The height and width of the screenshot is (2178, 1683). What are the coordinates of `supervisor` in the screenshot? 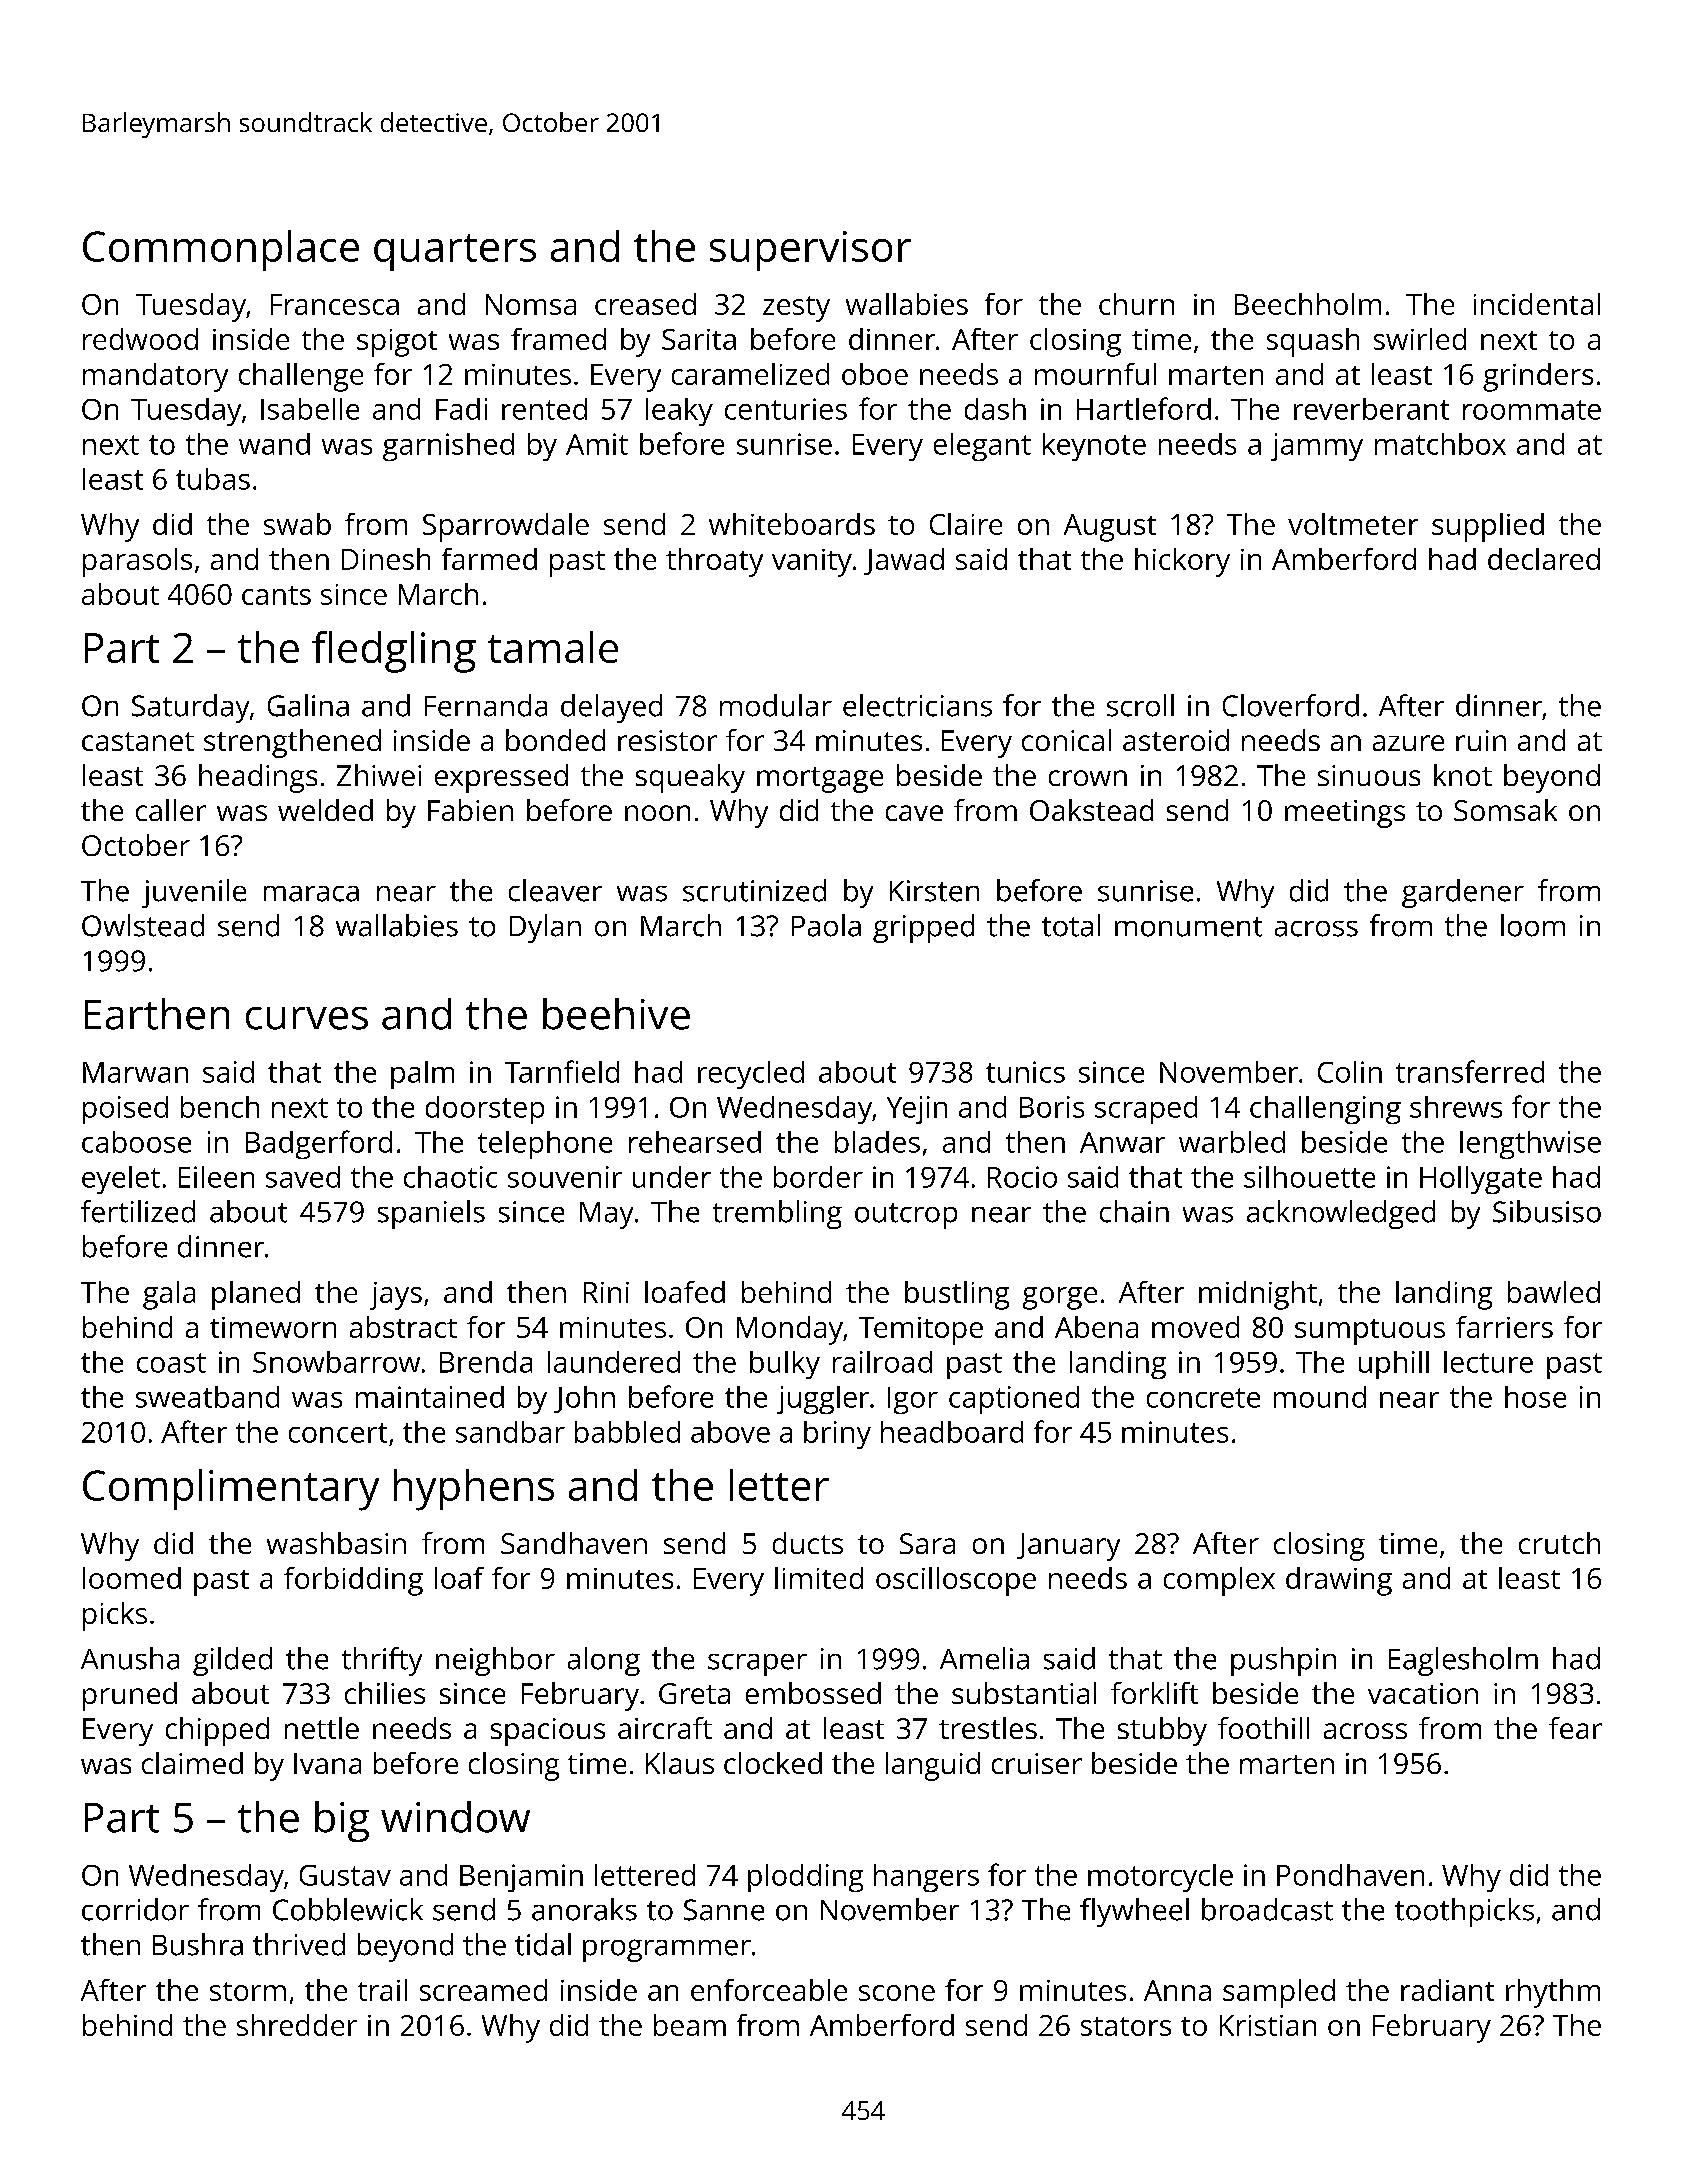 It's located at (810, 251).
